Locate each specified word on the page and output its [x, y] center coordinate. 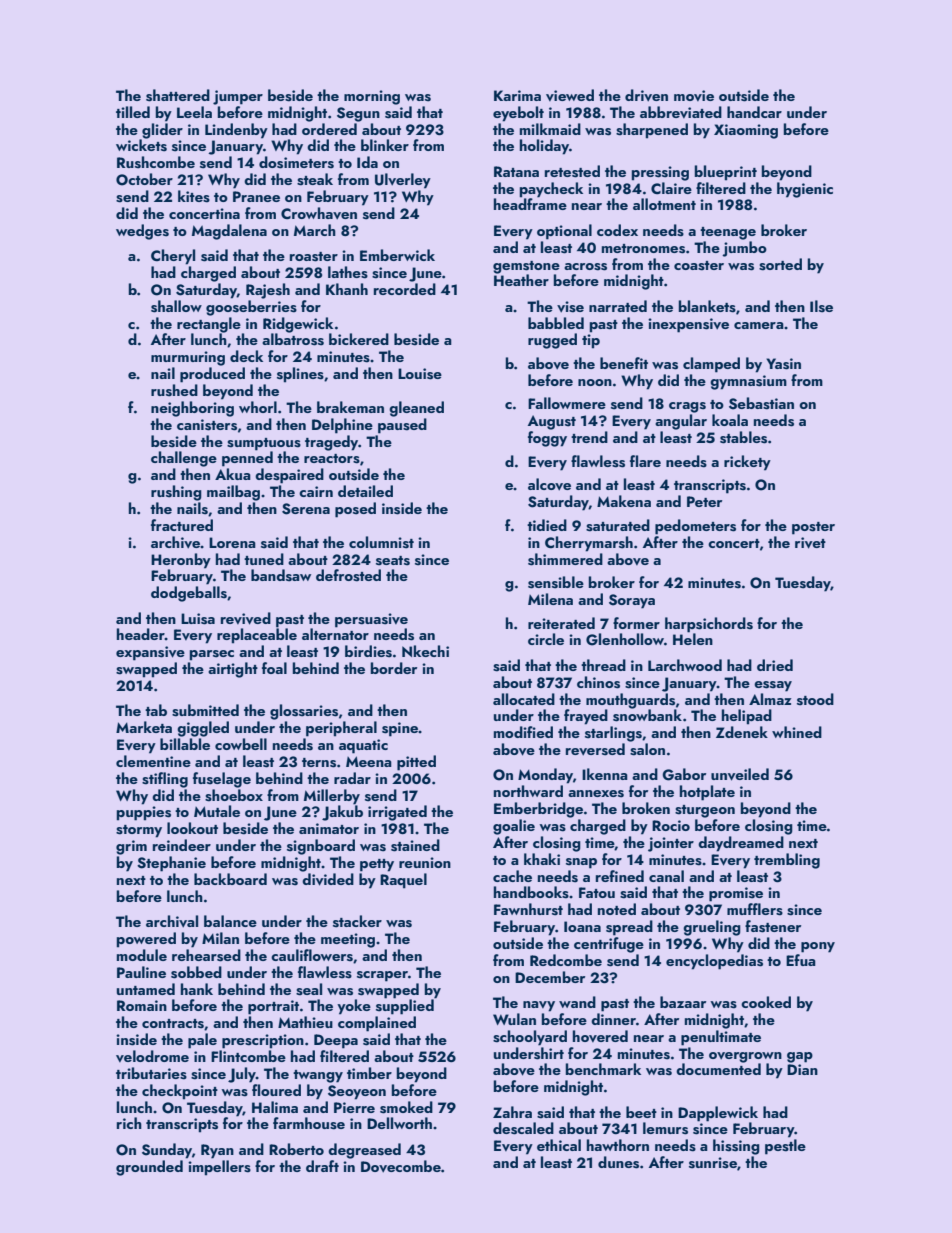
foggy [547, 439]
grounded [149, 1168]
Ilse [821, 306]
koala [730, 420]
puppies [144, 813]
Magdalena [229, 232]
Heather [521, 280]
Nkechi [425, 651]
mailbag [233, 493]
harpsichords [709, 625]
